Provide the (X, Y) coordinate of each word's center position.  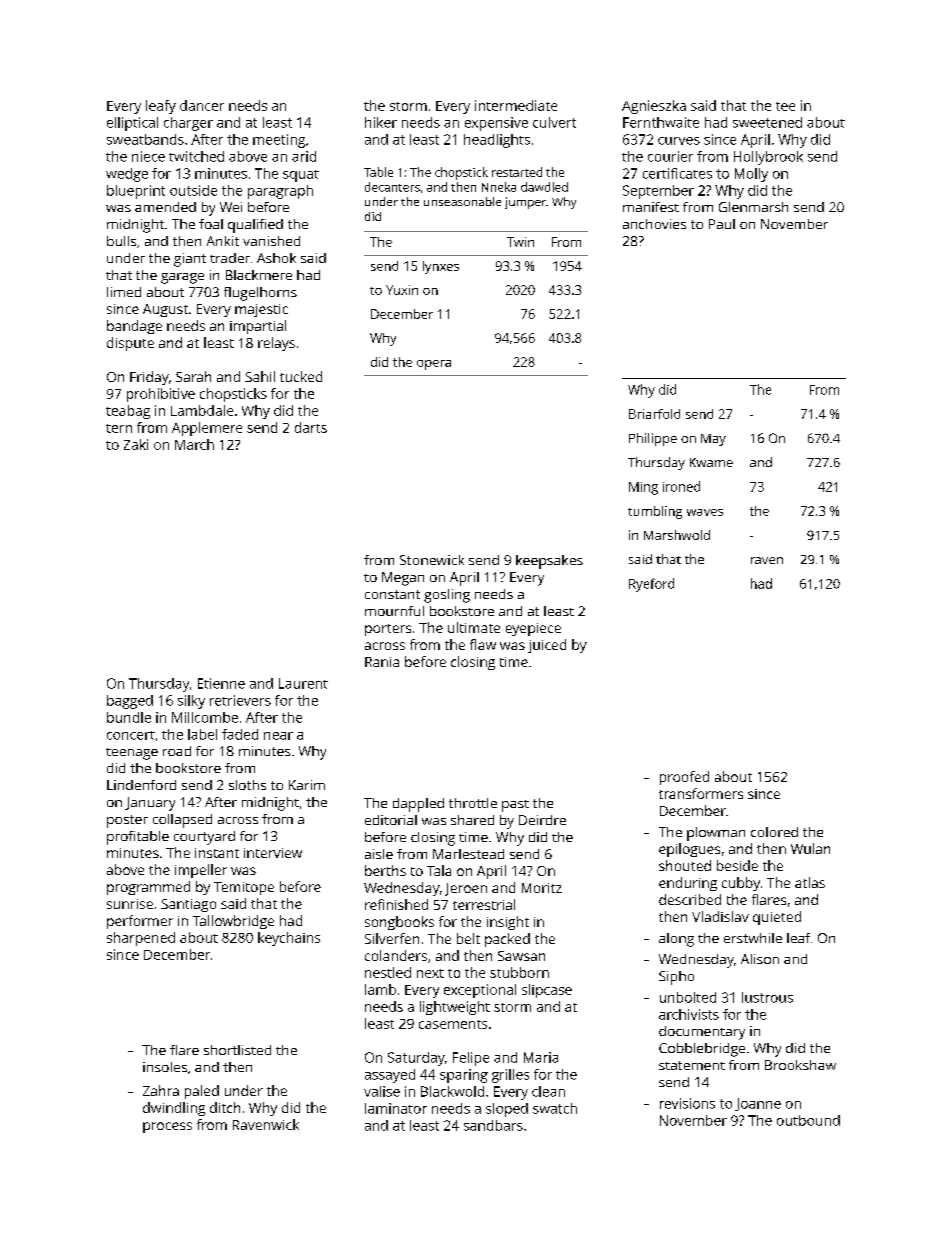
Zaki (136, 444)
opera (434, 365)
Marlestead (468, 854)
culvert (554, 122)
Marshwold (677, 535)
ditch (225, 1107)
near (278, 736)
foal (211, 224)
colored (774, 832)
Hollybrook (768, 158)
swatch (555, 1108)
